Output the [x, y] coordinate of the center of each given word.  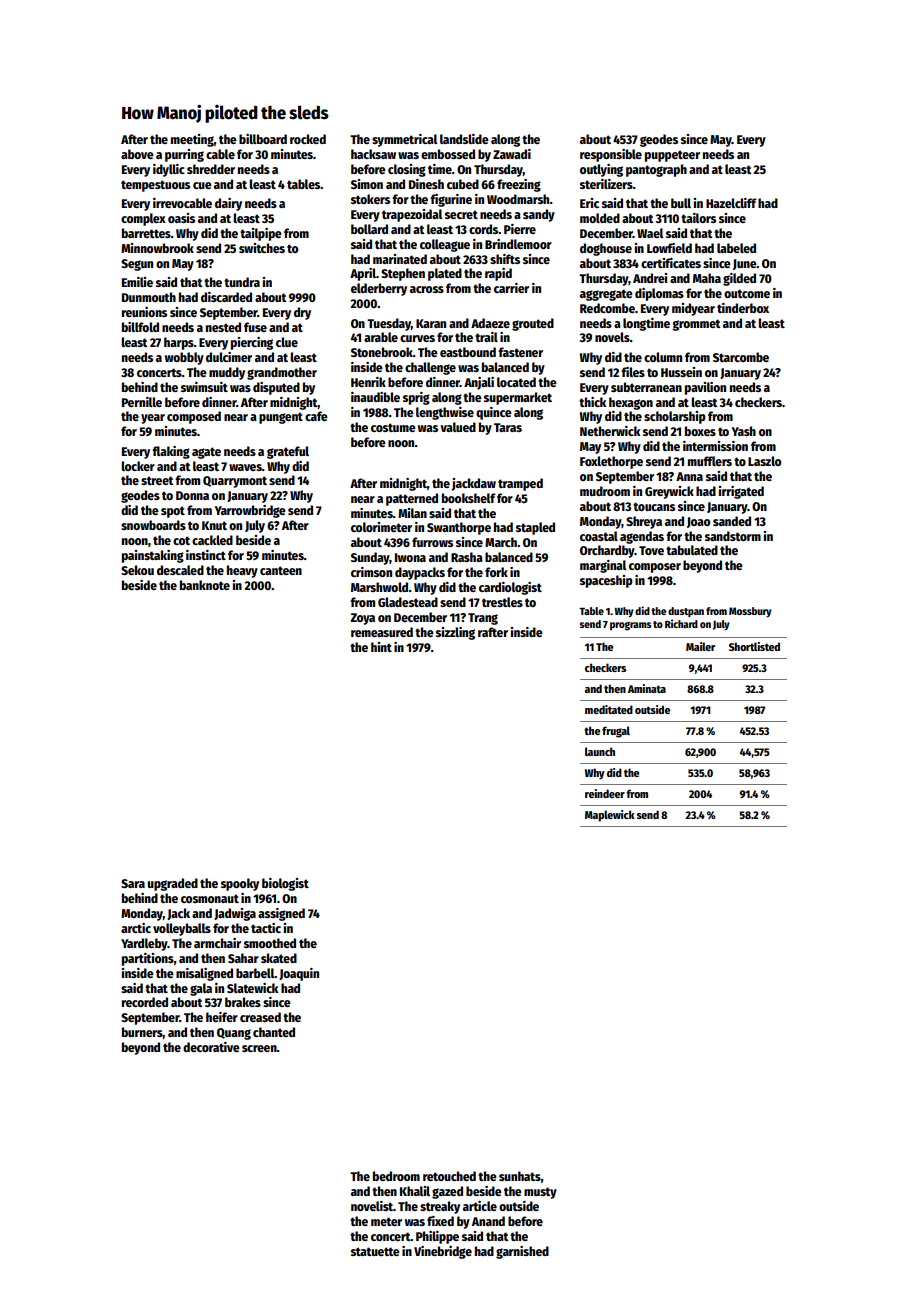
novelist [372, 1206]
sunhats [520, 1176]
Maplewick [610, 816]
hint [381, 647]
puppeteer [672, 156]
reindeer [605, 793]
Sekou [137, 570]
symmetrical [404, 140]
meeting [192, 140]
